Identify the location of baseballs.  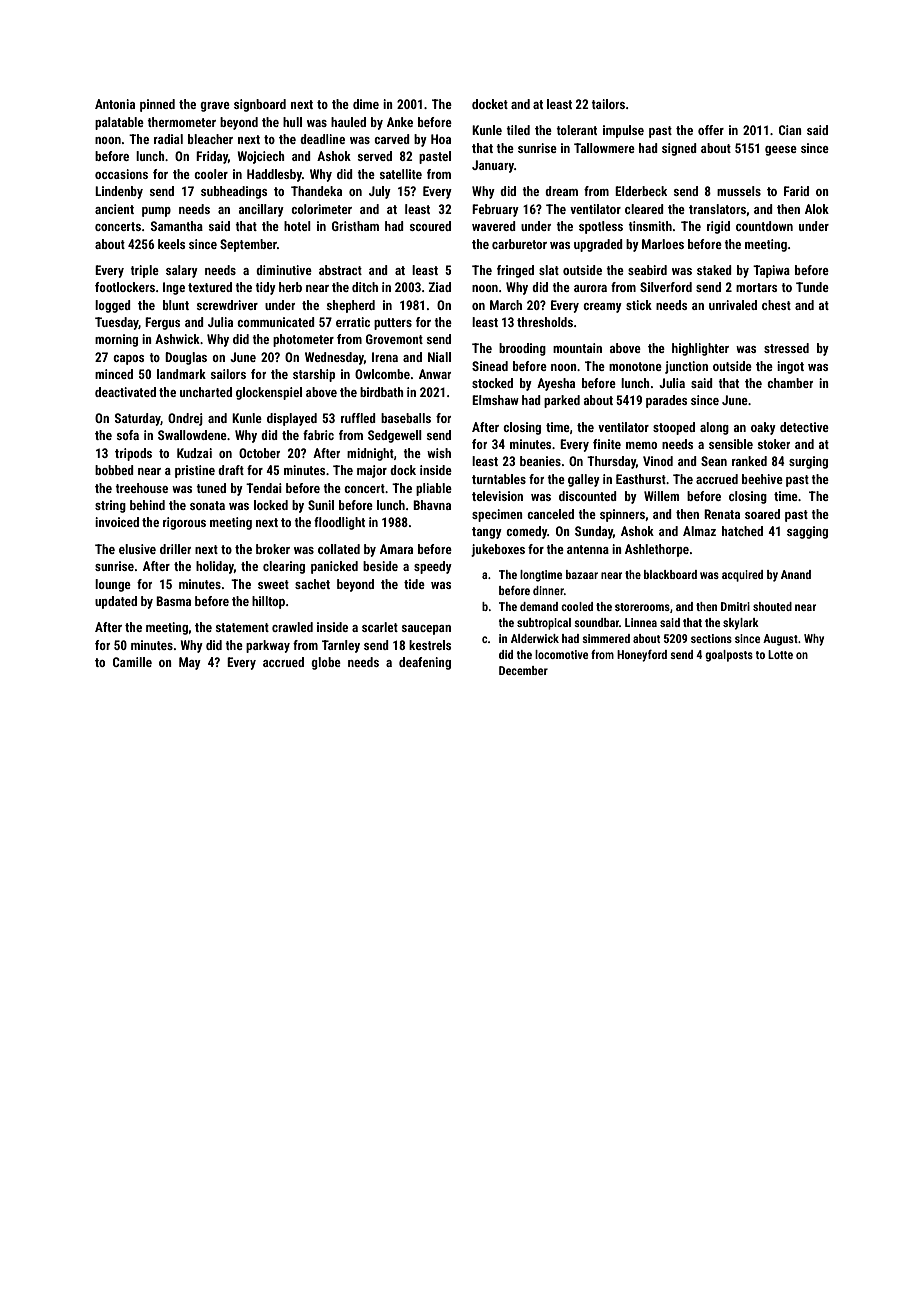
(406, 418).
